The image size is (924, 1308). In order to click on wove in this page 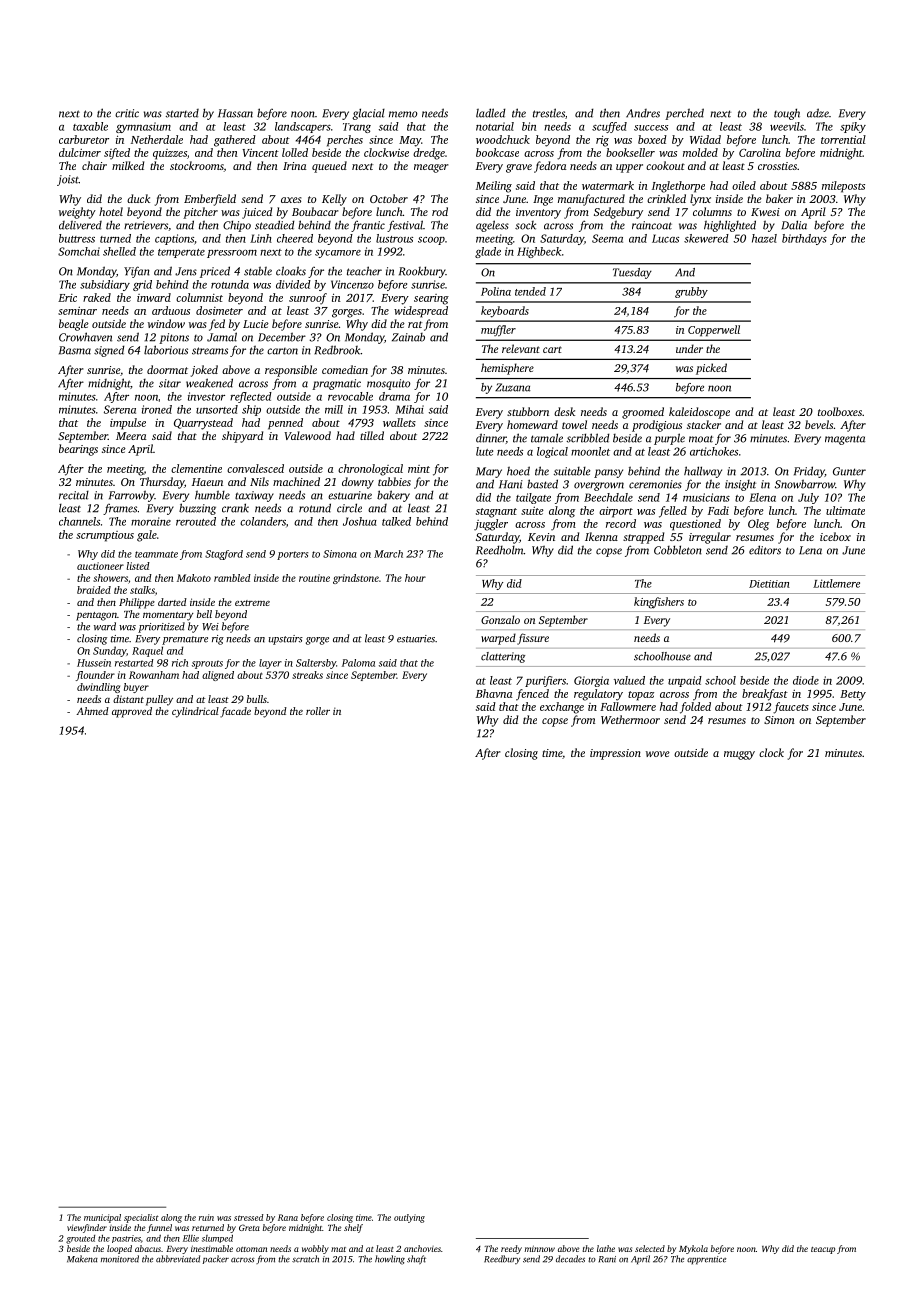, I will do `click(658, 754)`.
